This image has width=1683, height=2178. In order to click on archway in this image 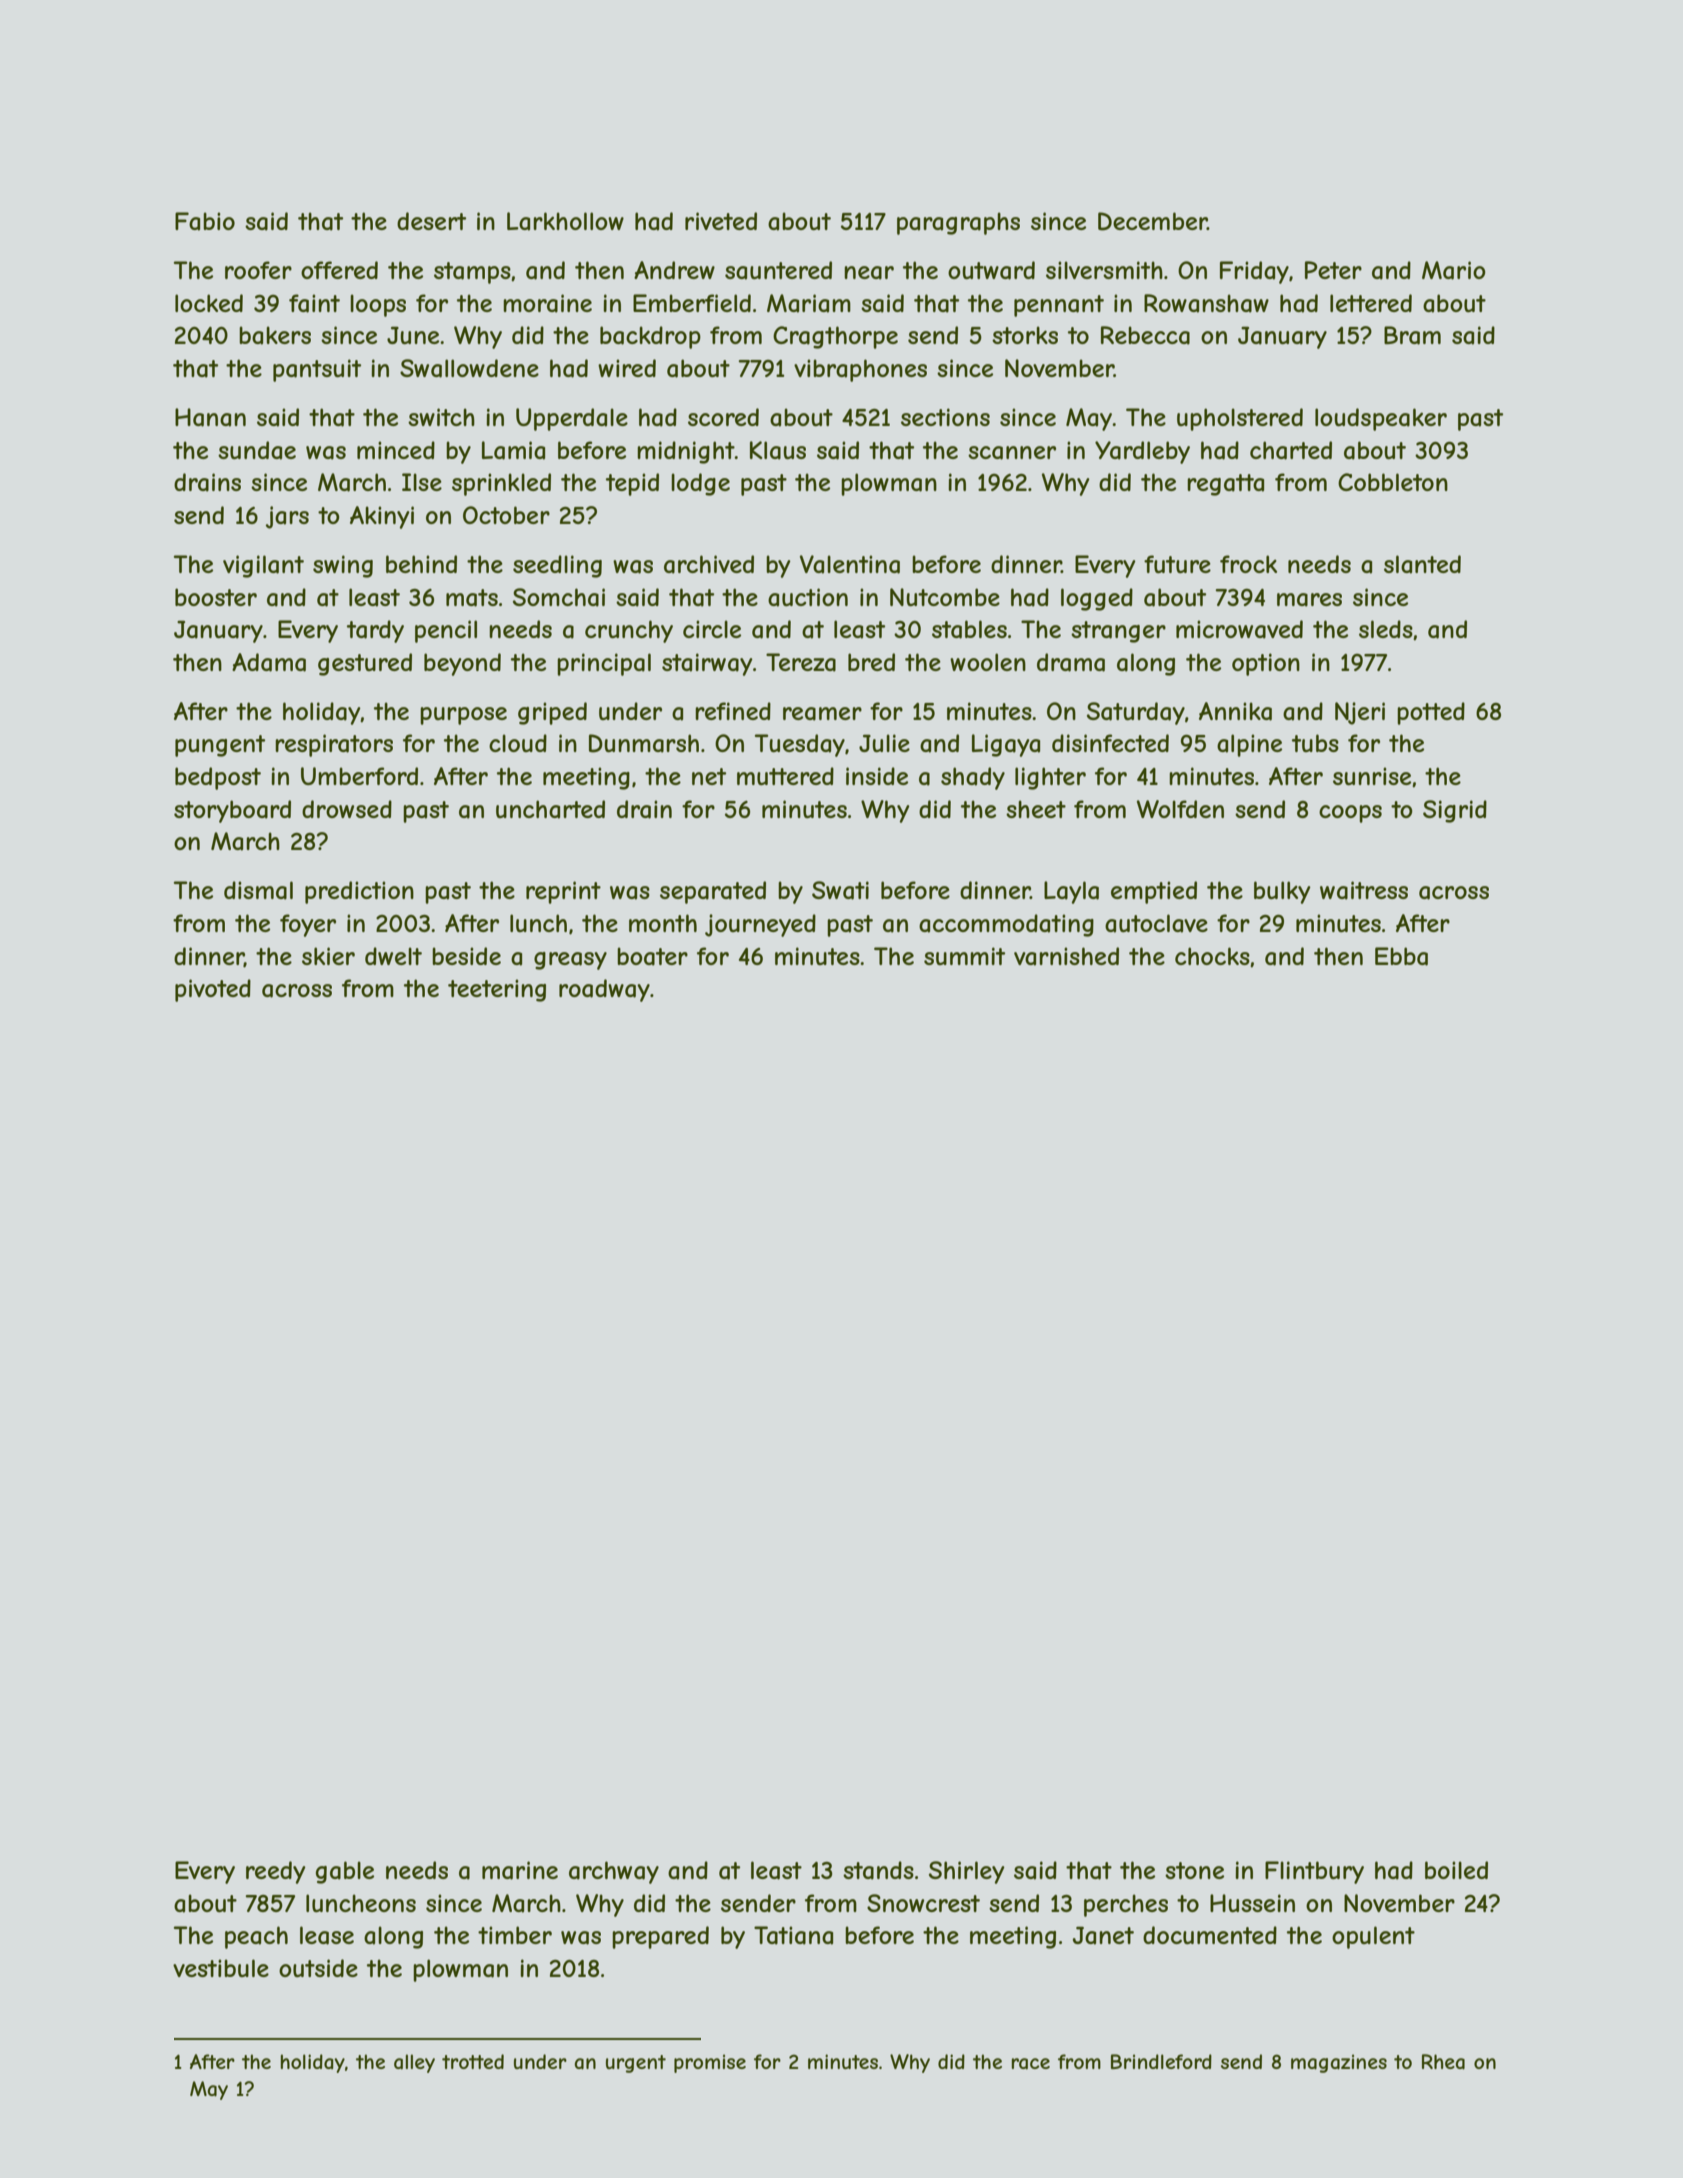, I will do `click(614, 1872)`.
